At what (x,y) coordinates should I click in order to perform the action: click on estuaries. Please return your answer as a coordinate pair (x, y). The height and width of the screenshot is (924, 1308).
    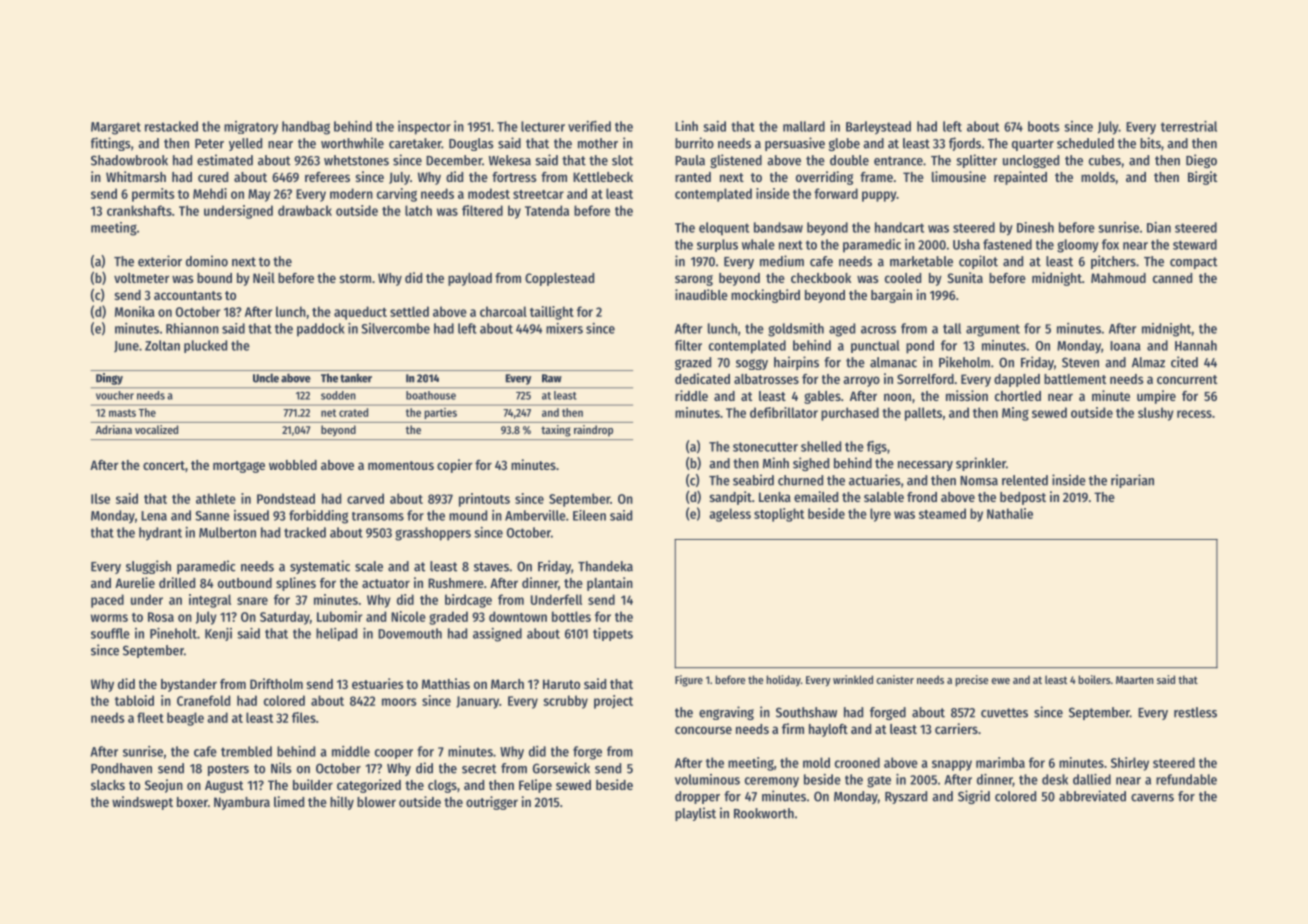
    Looking at the image, I should click on (378, 683).
